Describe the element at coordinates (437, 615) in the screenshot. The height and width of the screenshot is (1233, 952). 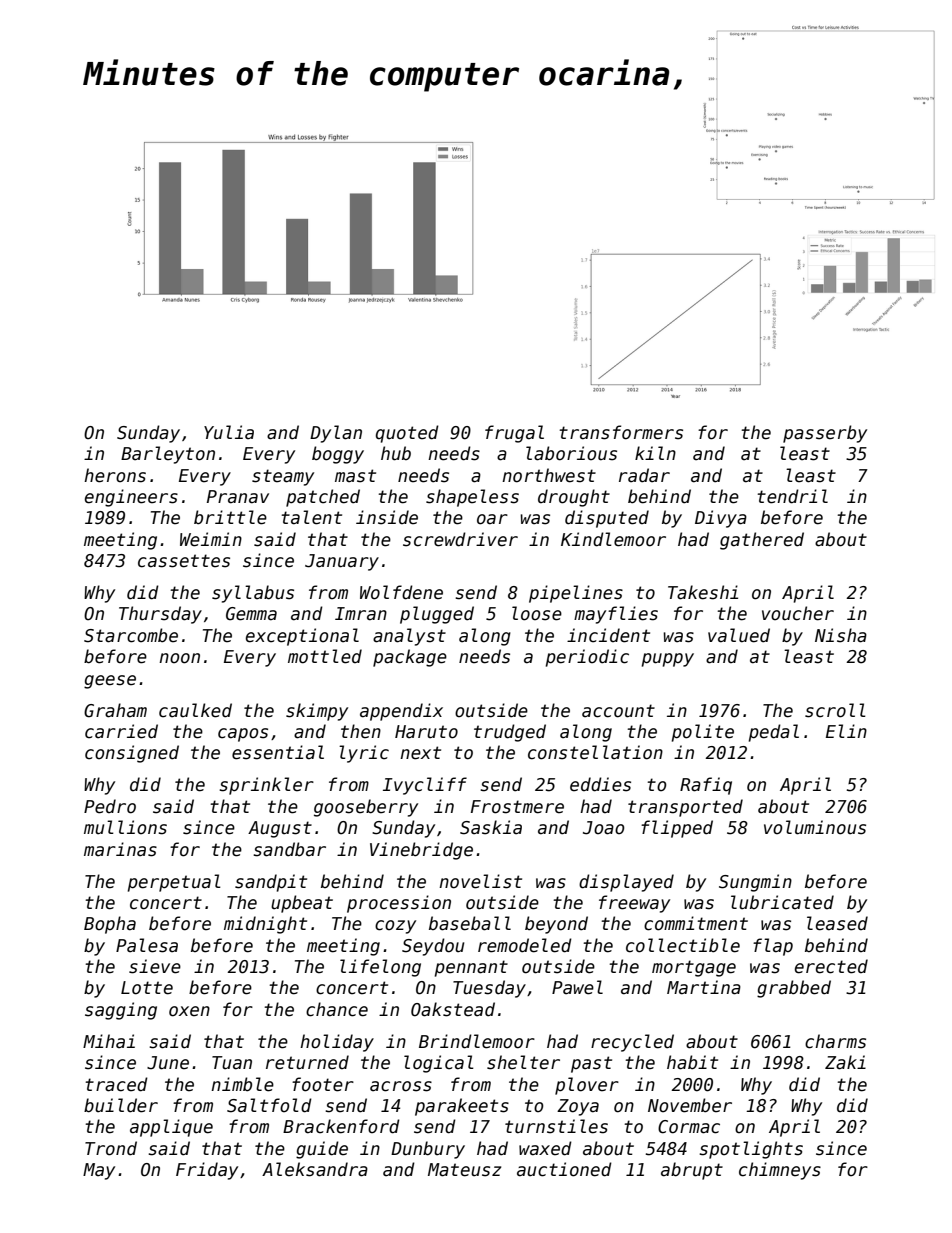
I see `plugged` at that location.
